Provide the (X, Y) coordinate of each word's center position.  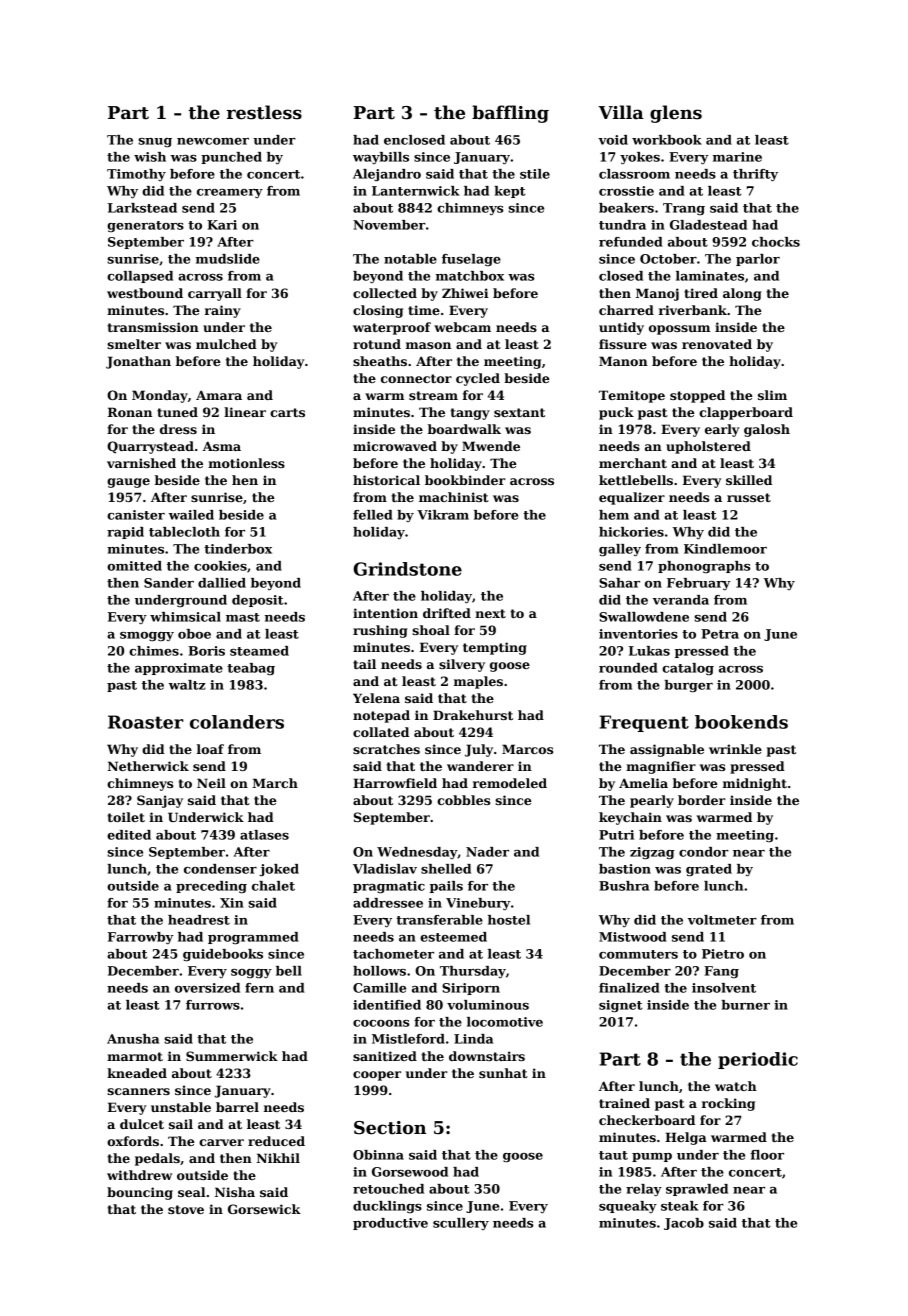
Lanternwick (415, 191)
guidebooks (223, 955)
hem (614, 515)
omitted (134, 566)
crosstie (626, 191)
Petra (720, 634)
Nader (487, 852)
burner (745, 1005)
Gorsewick (264, 1209)
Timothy (136, 175)
